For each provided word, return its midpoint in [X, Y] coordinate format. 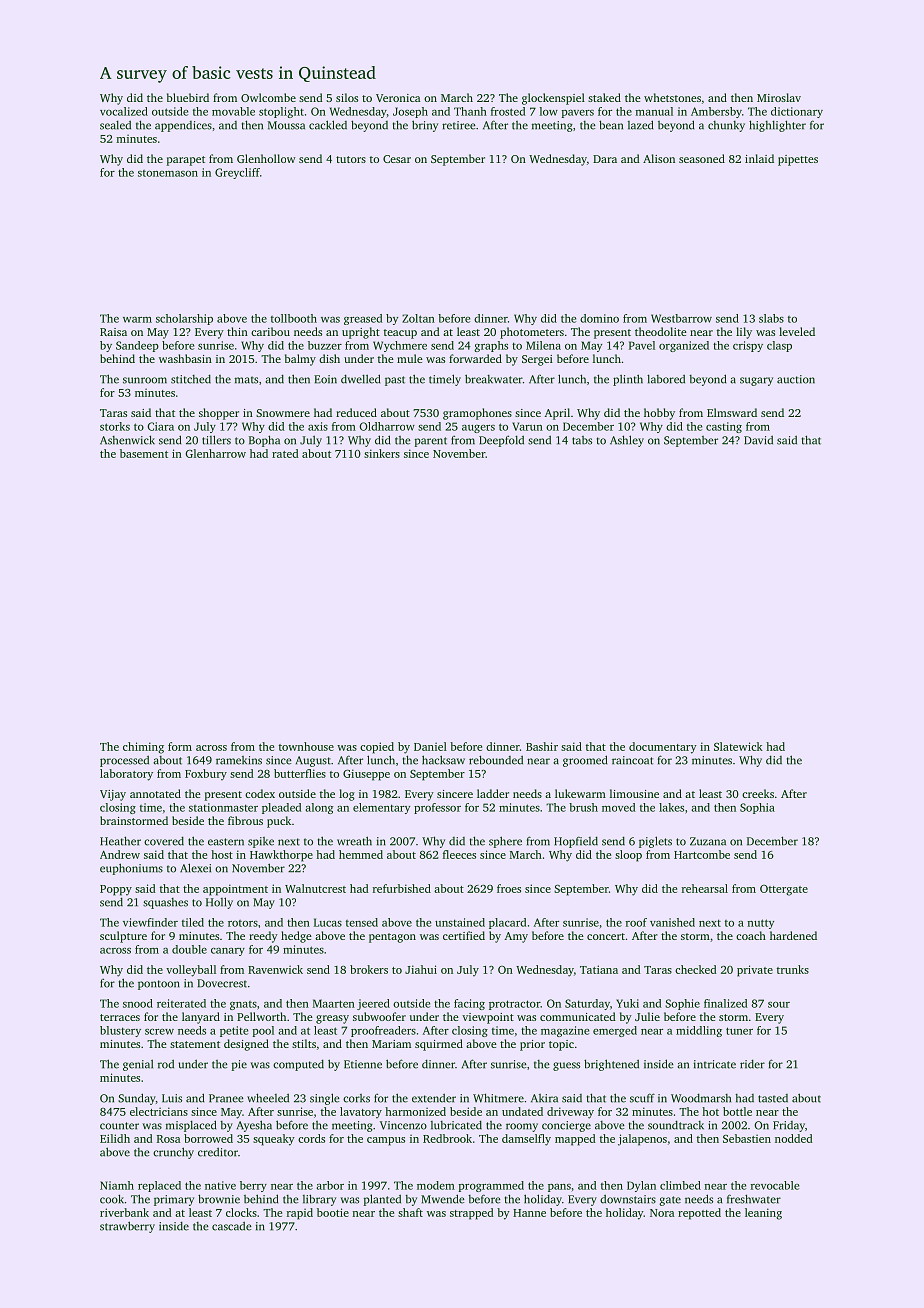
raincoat [632, 760]
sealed [115, 125]
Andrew [120, 854]
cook [112, 1199]
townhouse [306, 746]
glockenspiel [553, 99]
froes [509, 888]
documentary [663, 748]
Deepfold [501, 441]
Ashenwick [127, 440]
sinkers [382, 453]
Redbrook [447, 1138]
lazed [640, 125]
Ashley [627, 441]
